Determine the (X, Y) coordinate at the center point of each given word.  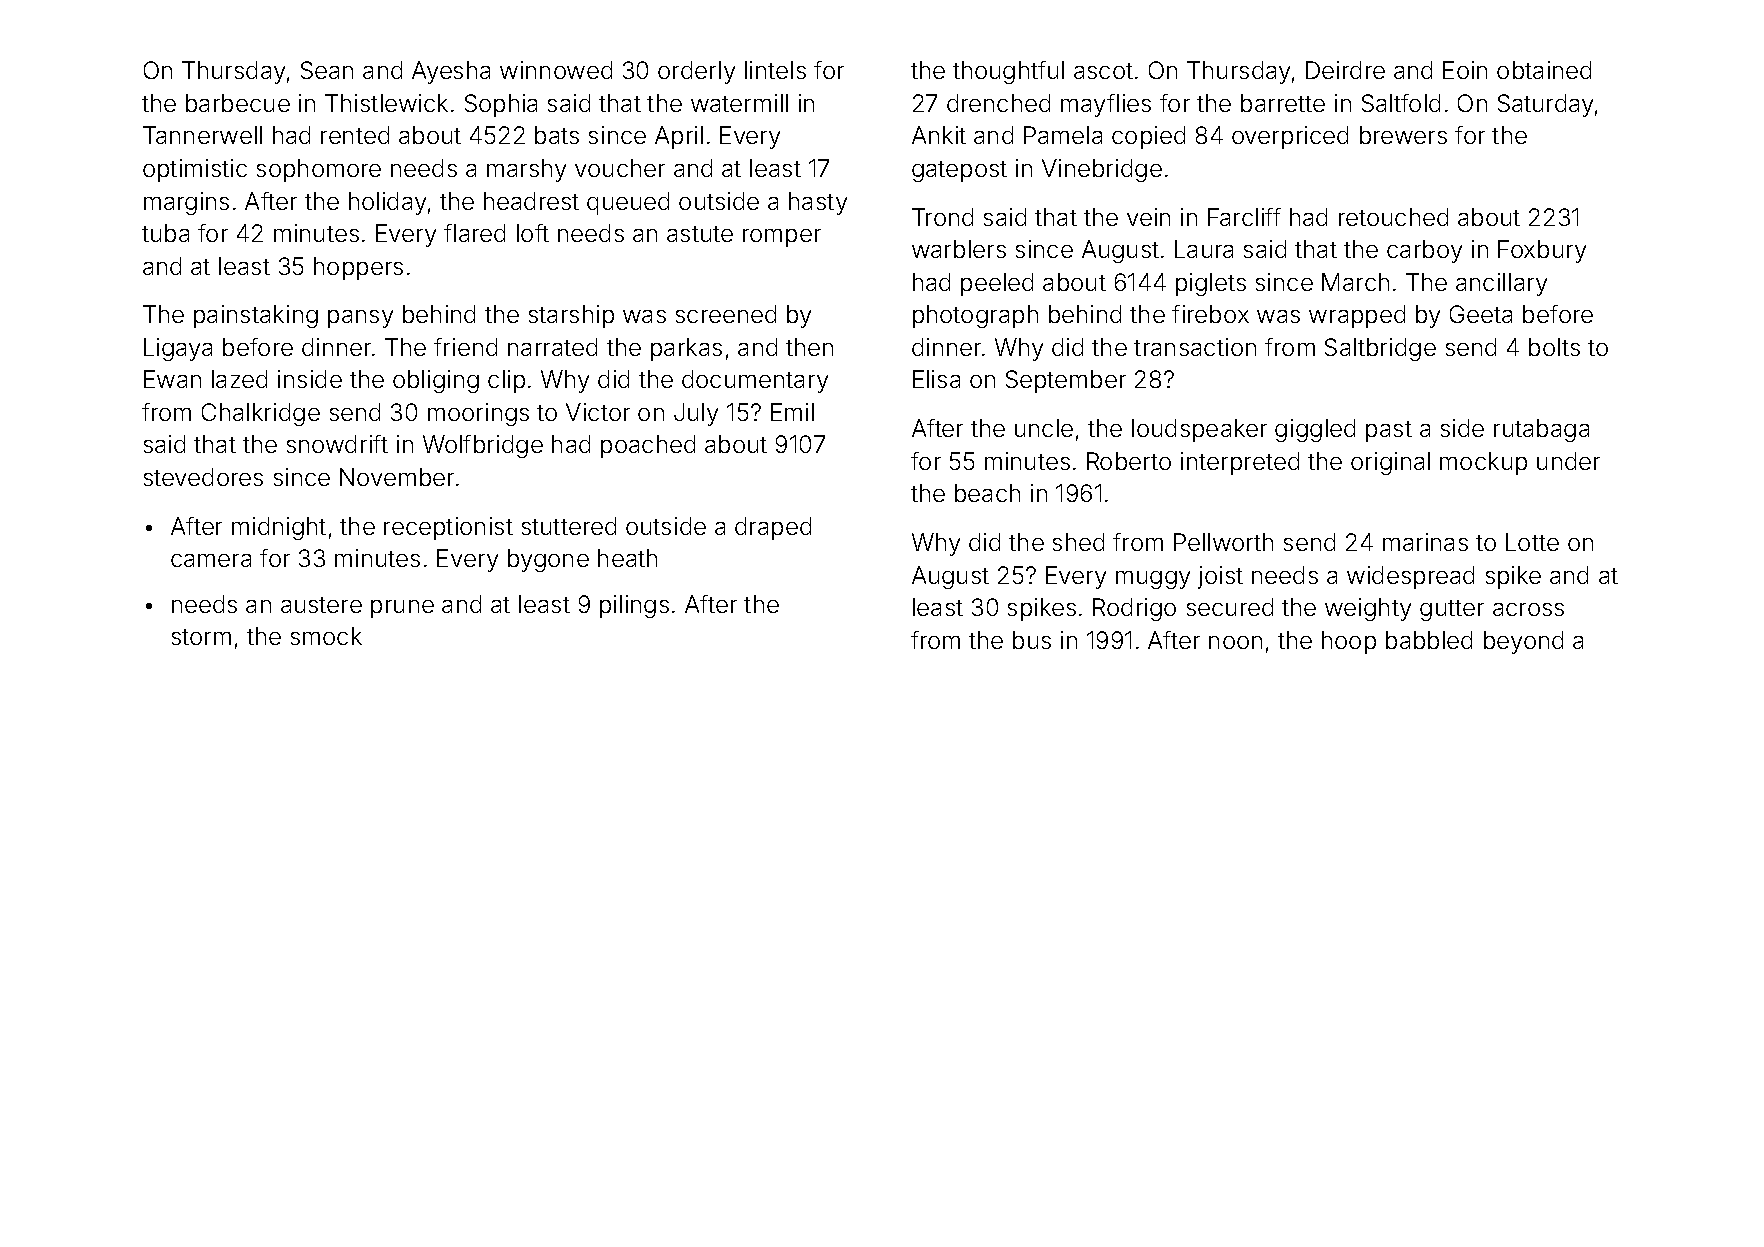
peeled (997, 284)
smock (326, 636)
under (1568, 461)
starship (571, 316)
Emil (792, 412)
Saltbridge (1380, 349)
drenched (998, 103)
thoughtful (1008, 72)
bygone (548, 560)
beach (987, 493)
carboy (1424, 251)
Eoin (1465, 70)
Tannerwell (202, 135)
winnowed (556, 70)
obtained (1544, 70)
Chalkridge (261, 414)
